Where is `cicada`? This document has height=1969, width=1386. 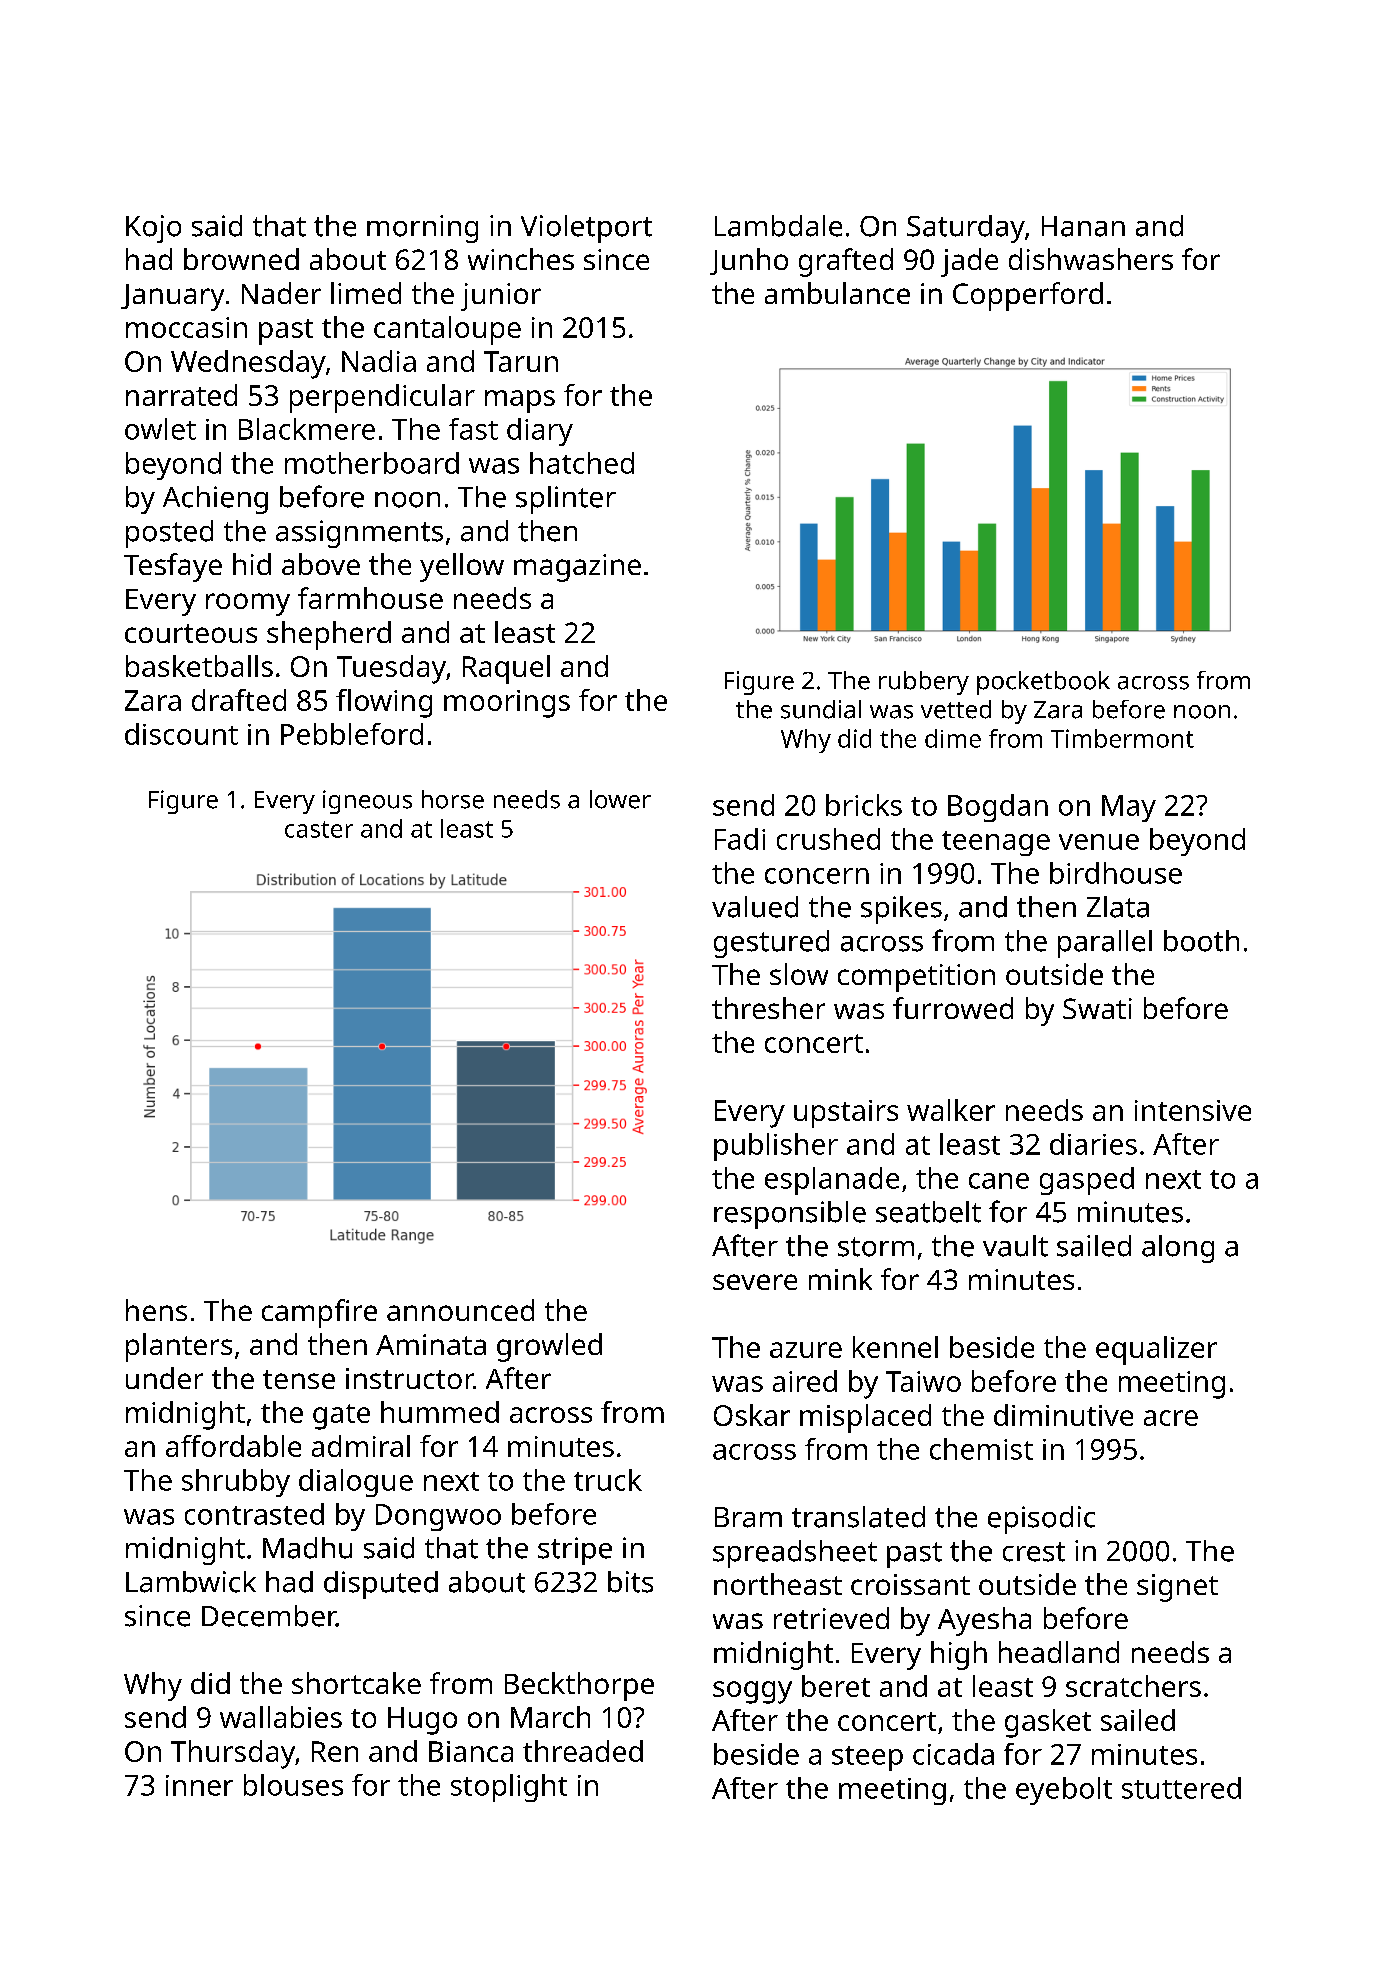 cicada is located at coordinates (953, 1754).
